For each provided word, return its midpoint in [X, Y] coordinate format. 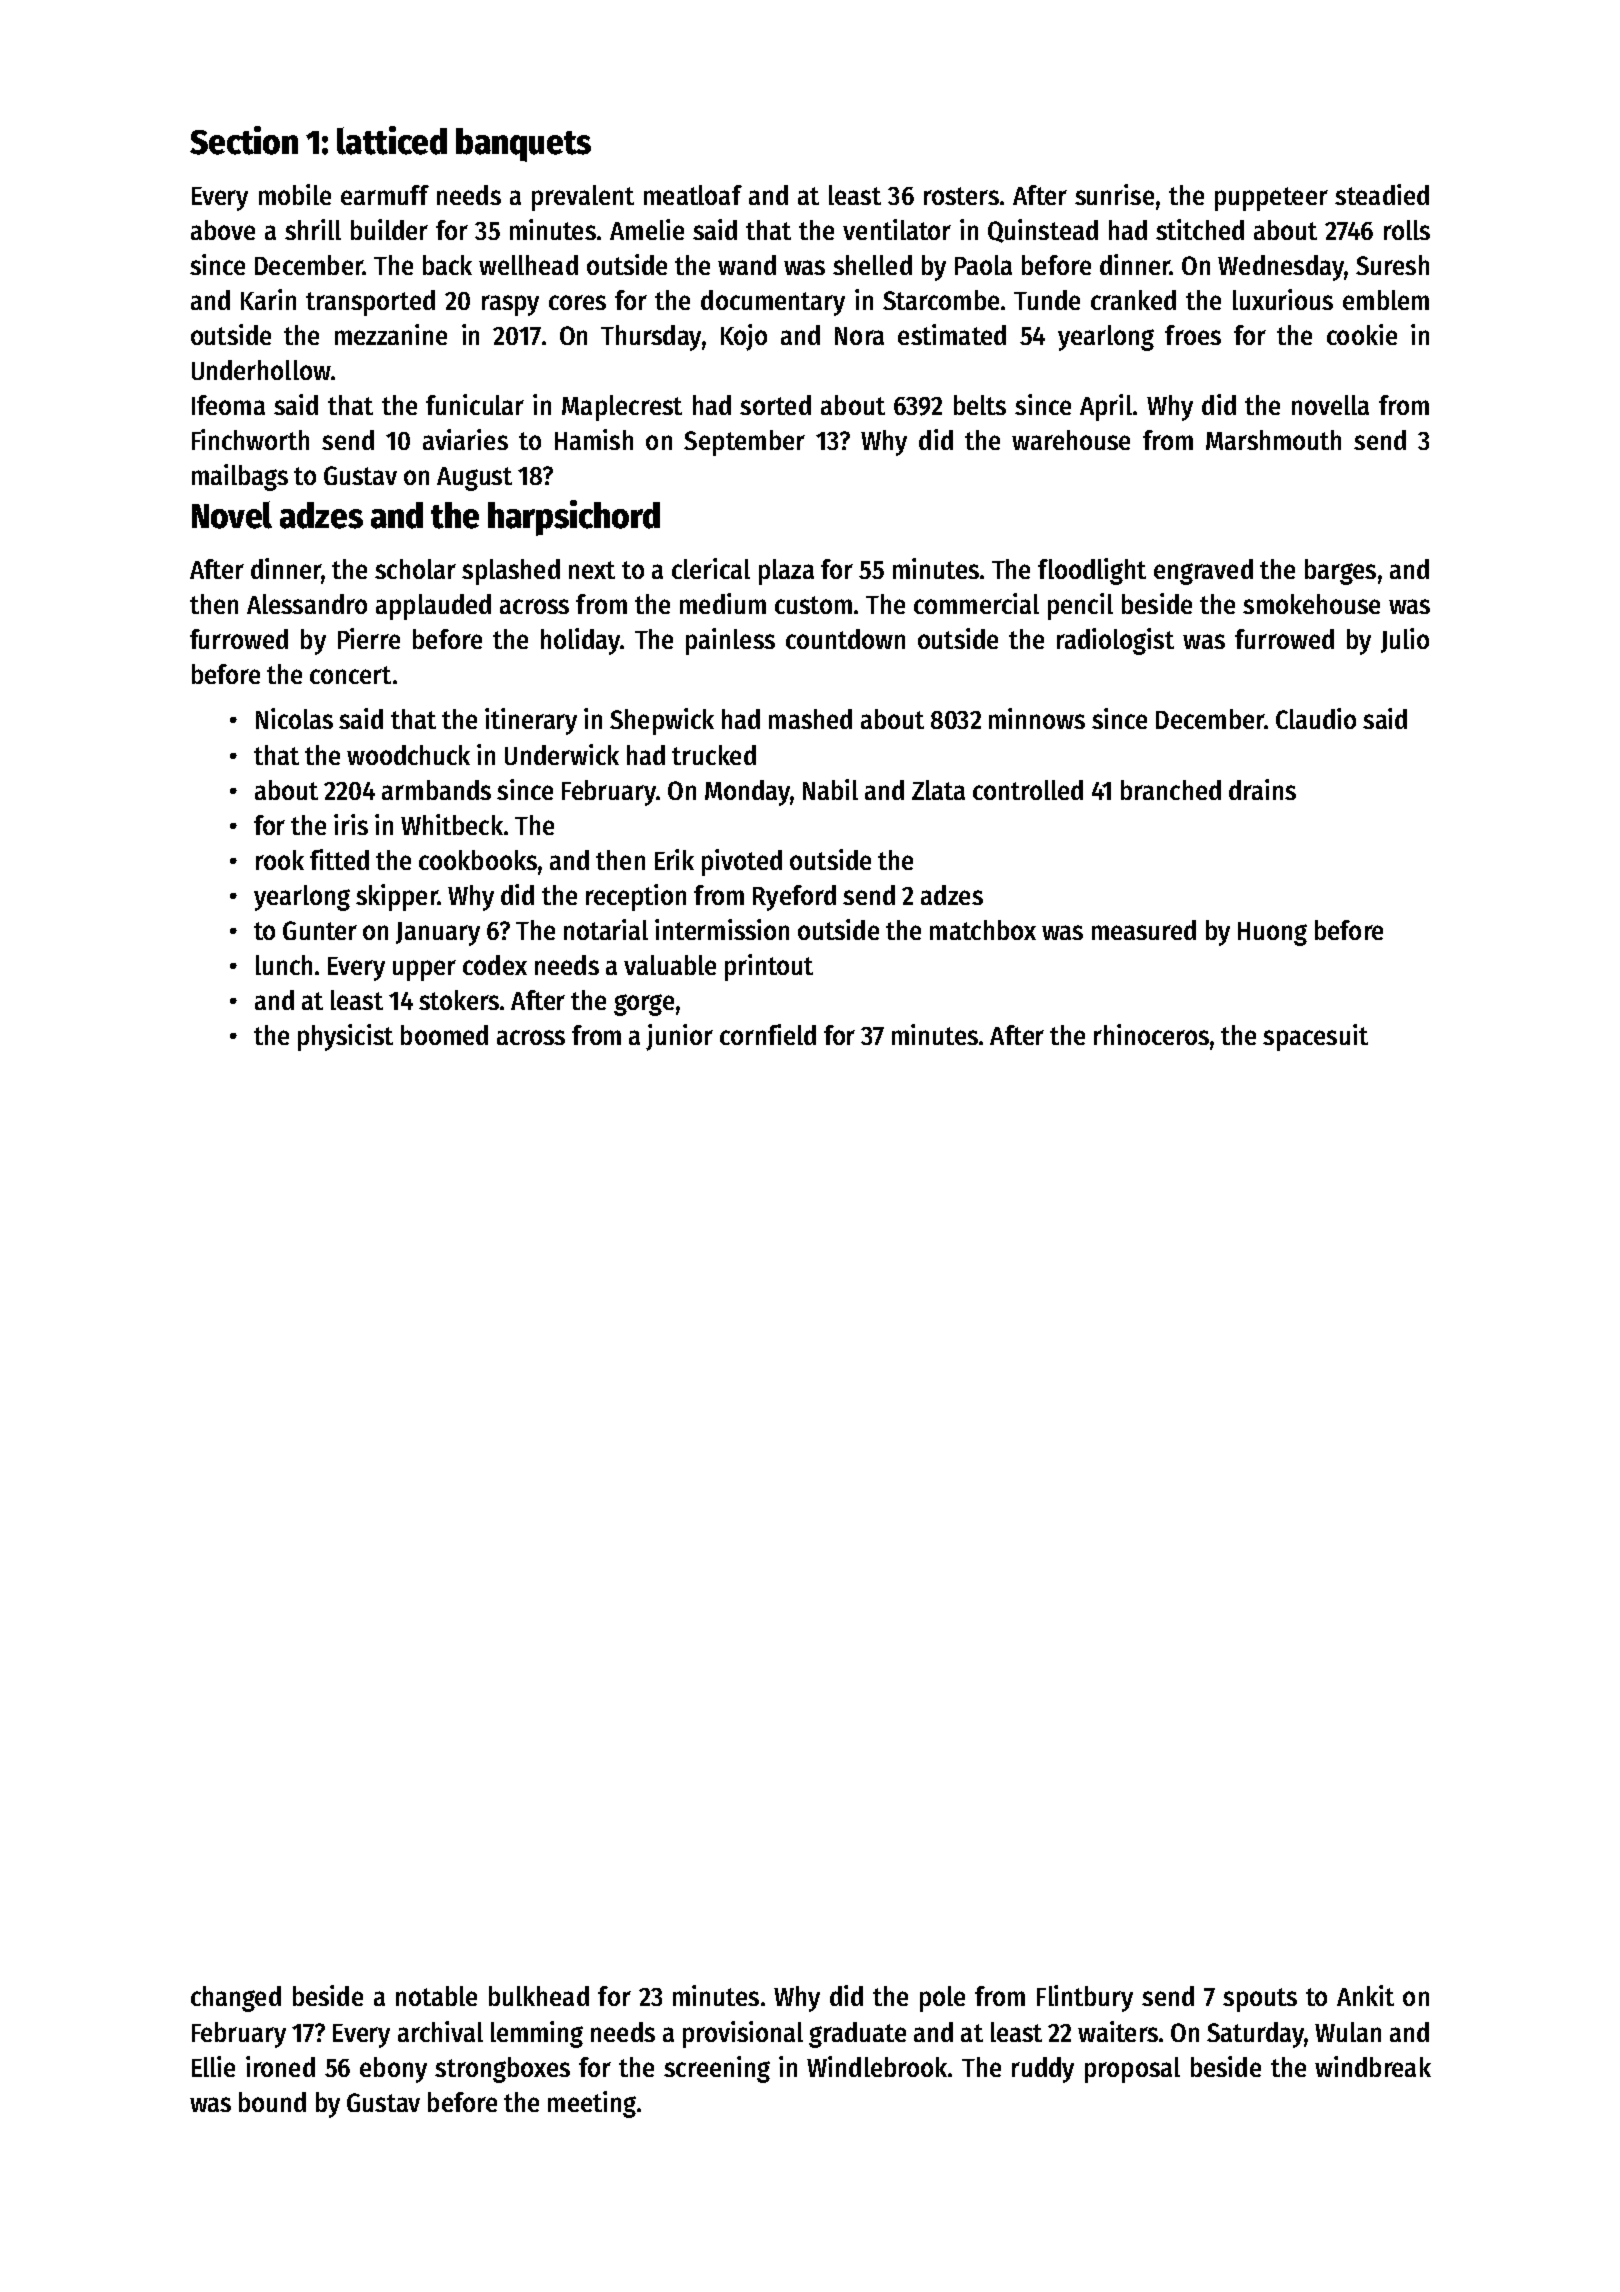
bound [272, 2102]
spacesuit [1315, 1037]
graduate [857, 2035]
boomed [444, 1035]
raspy [510, 305]
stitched [1200, 229]
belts [980, 405]
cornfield [768, 1034]
